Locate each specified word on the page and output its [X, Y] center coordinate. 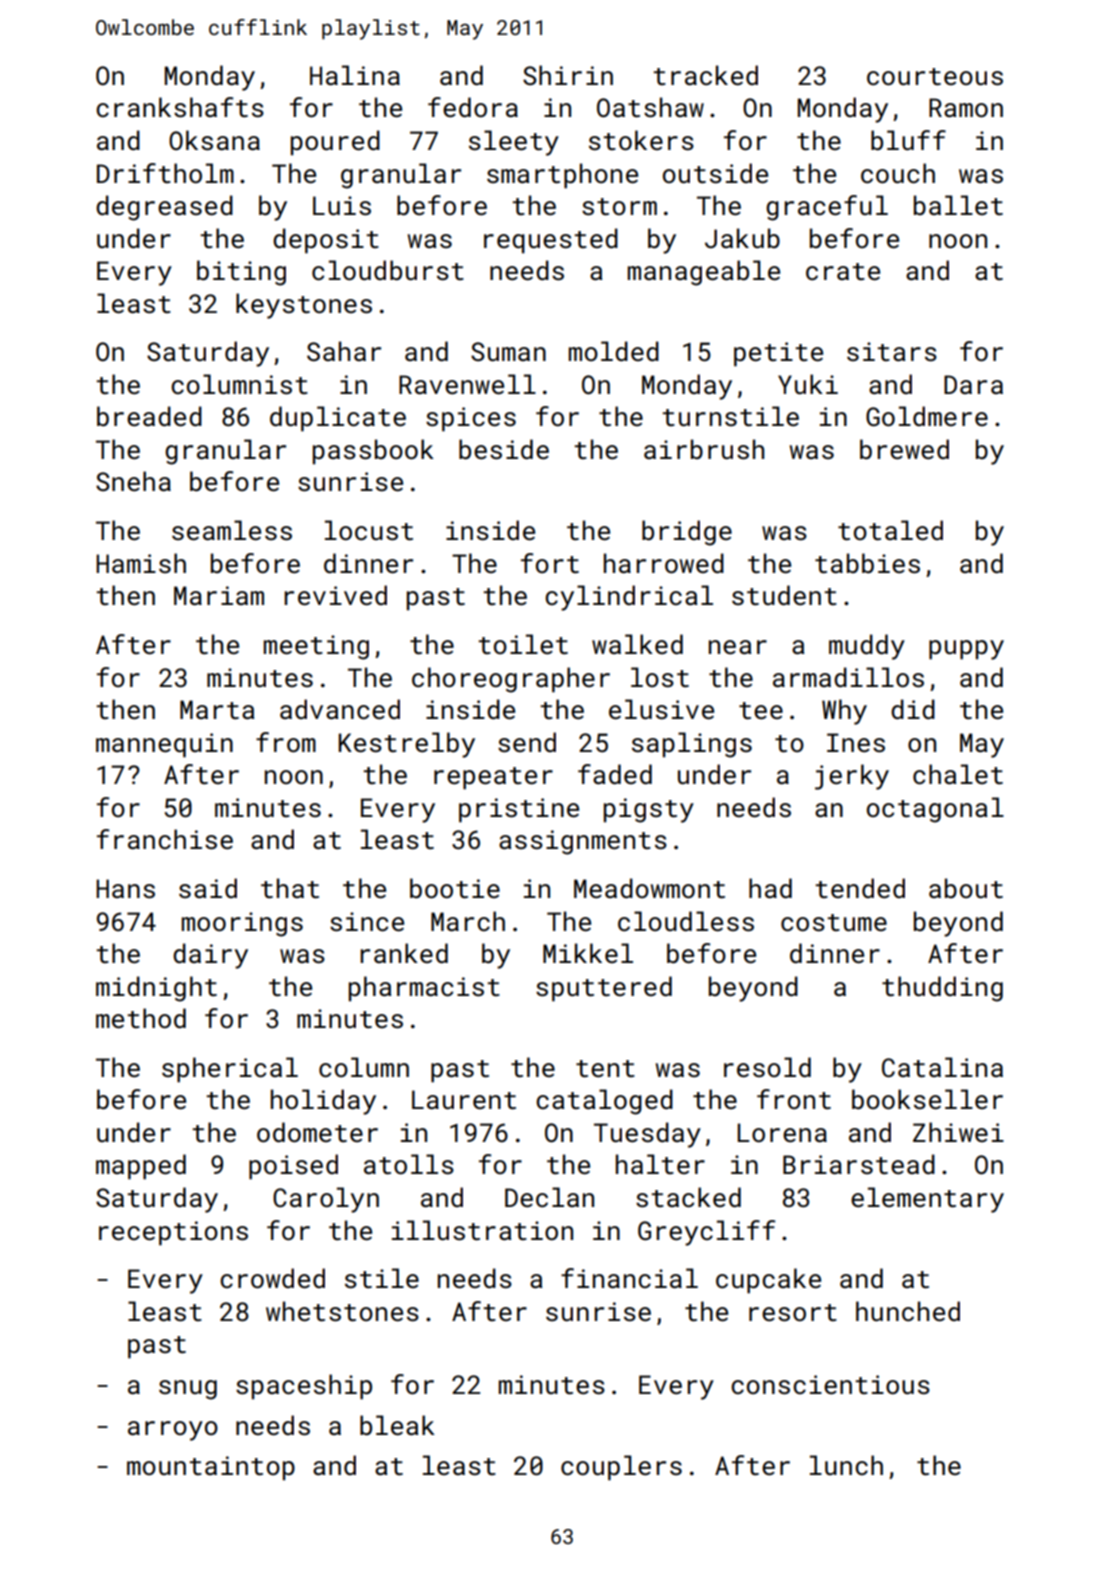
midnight [156, 989]
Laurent [464, 1100]
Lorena [782, 1133]
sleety [514, 143]
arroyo [173, 1431]
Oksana [214, 140]
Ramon [966, 107]
